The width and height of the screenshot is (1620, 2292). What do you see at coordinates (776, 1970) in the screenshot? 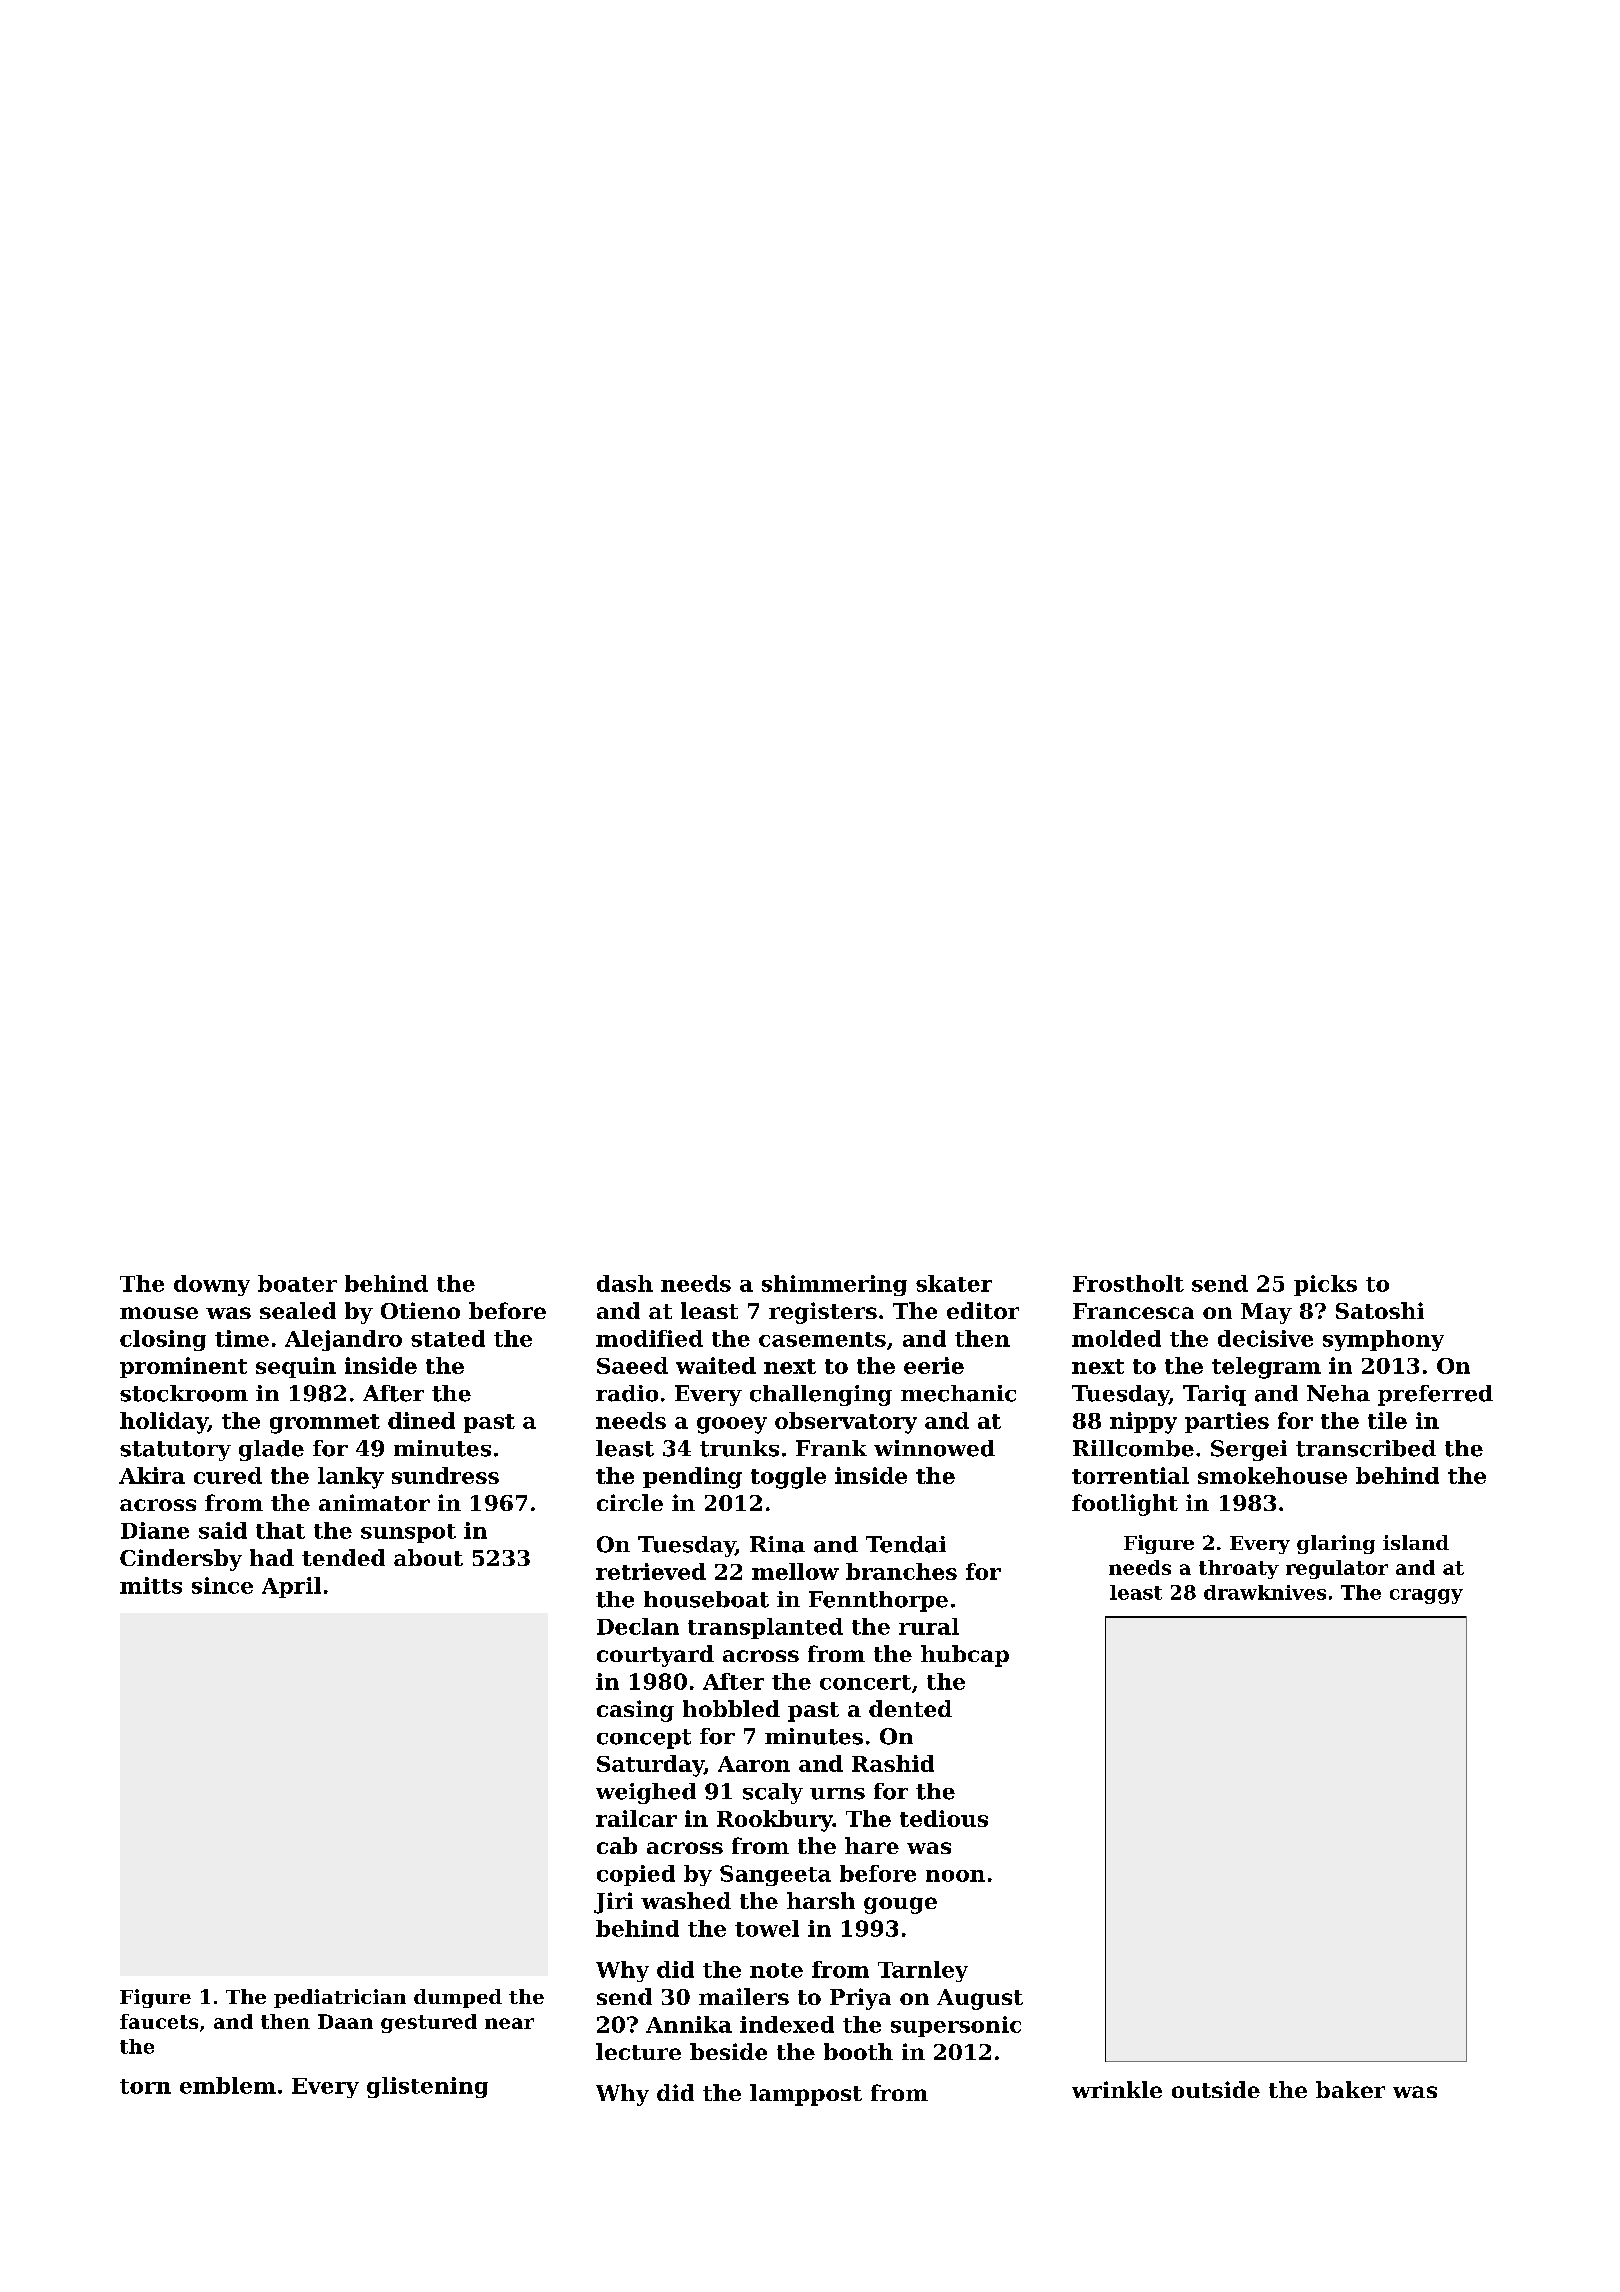
I see `note` at bounding box center [776, 1970].
